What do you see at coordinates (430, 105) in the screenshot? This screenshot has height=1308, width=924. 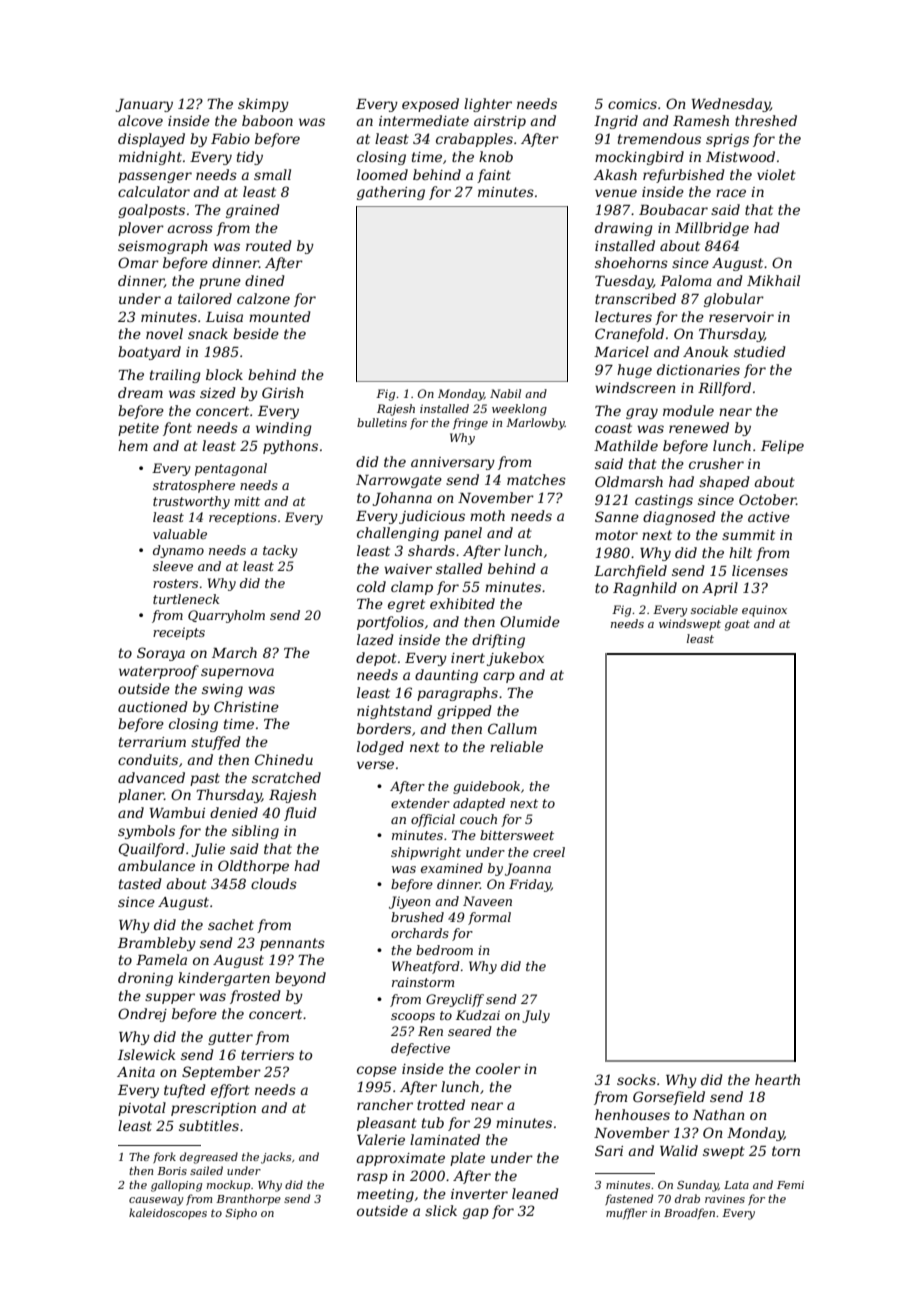 I see `exposed` at bounding box center [430, 105].
